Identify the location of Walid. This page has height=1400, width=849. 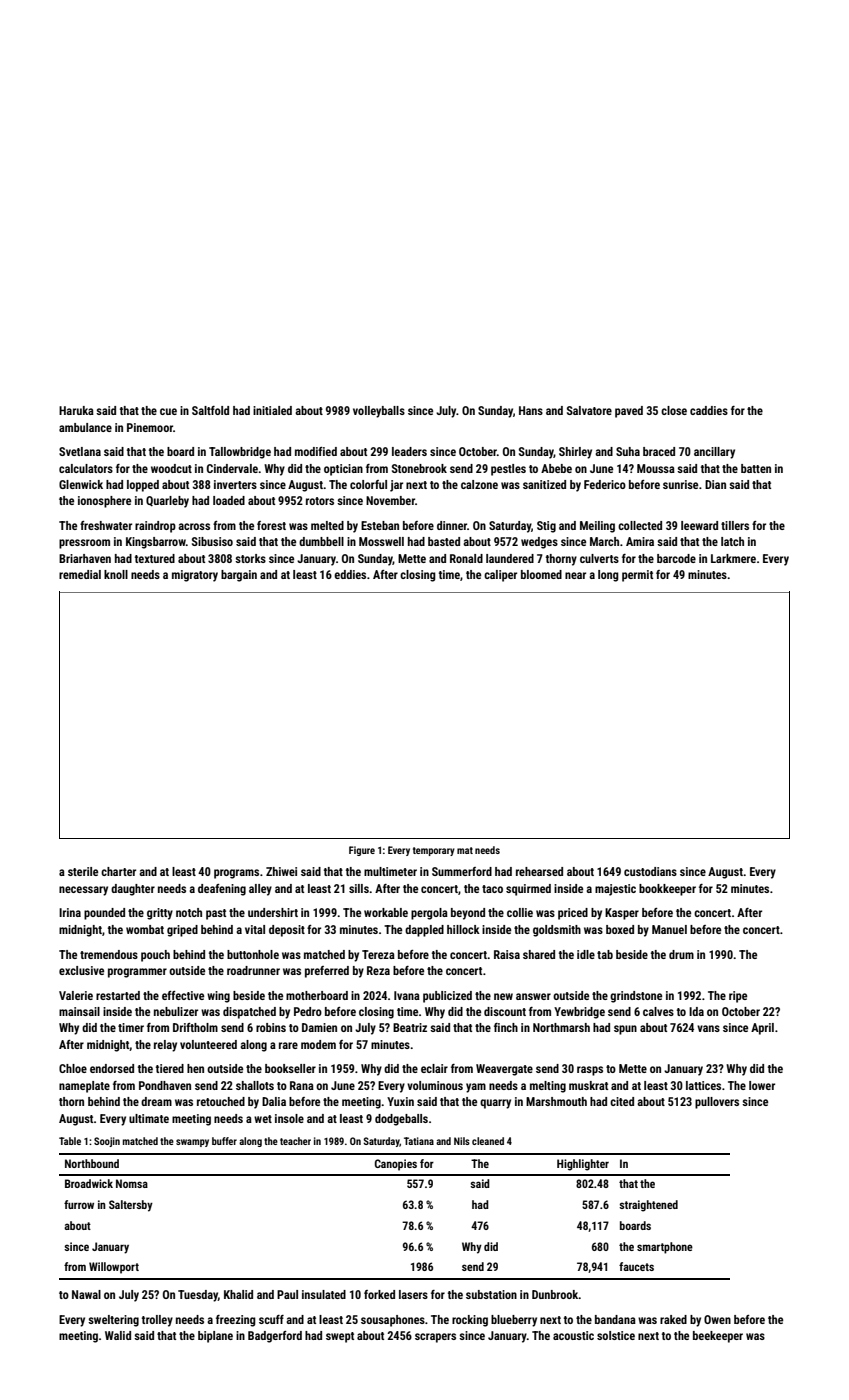
(118, 1335).
